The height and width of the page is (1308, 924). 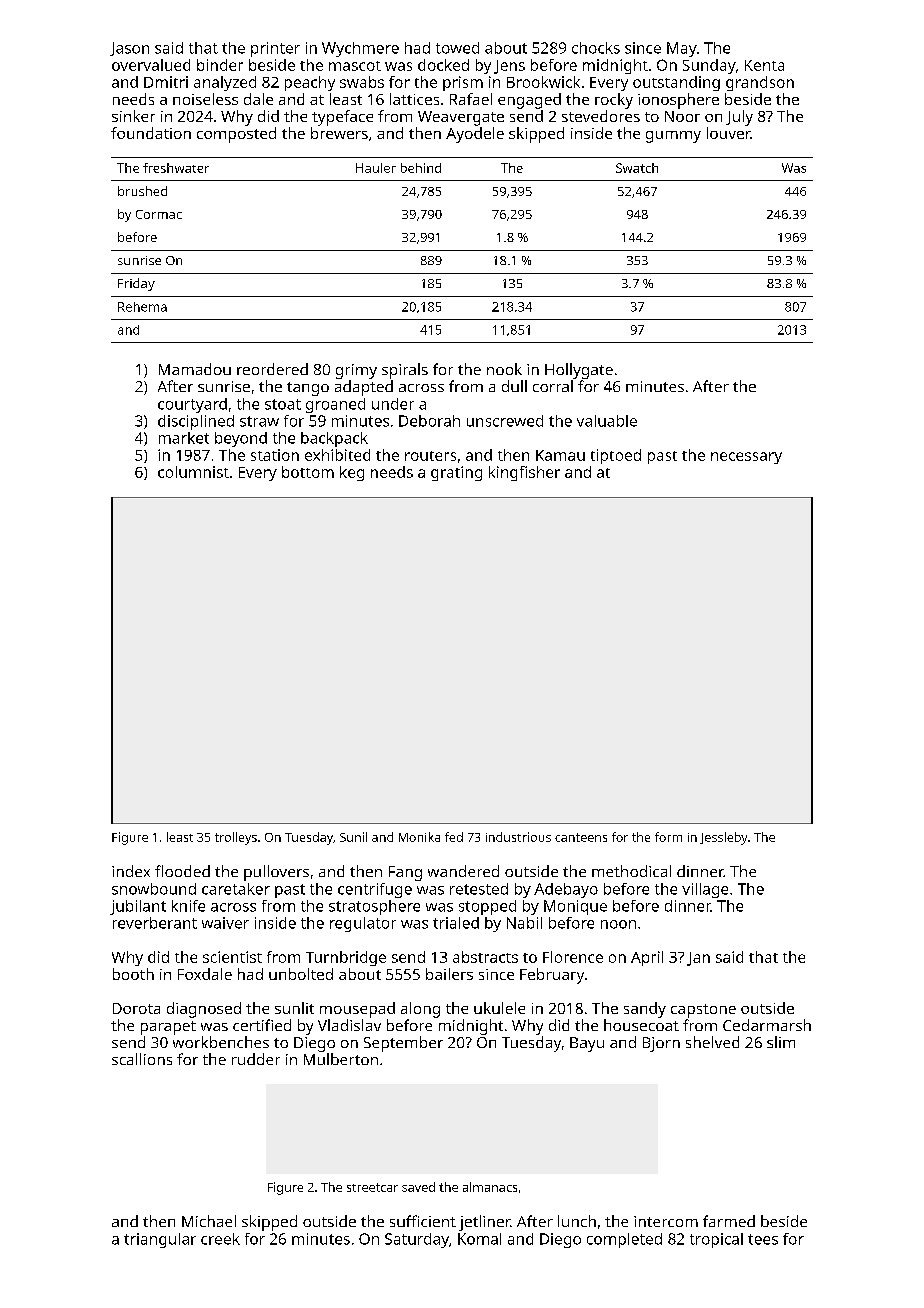 What do you see at coordinates (160, 1240) in the page?
I see `triangular` at bounding box center [160, 1240].
